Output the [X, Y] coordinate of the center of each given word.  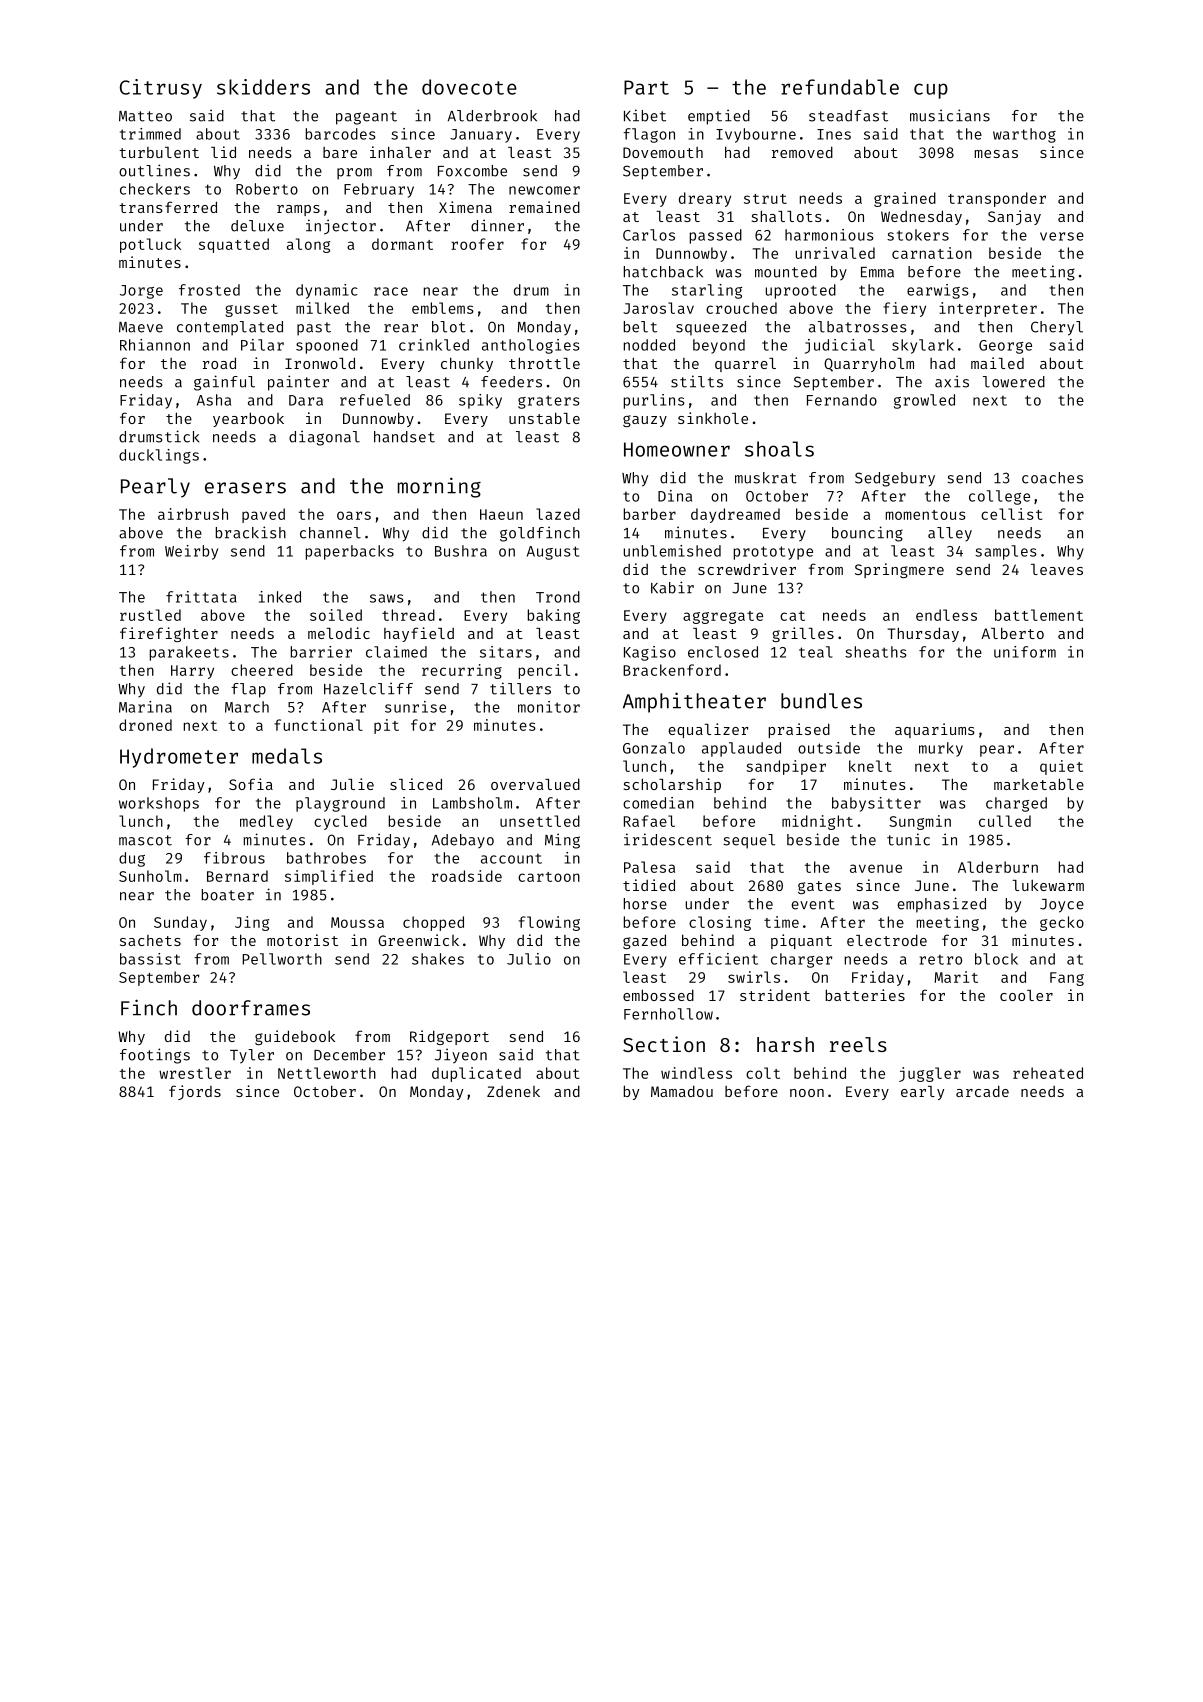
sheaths [876, 652]
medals [287, 756]
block [996, 959]
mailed [997, 363]
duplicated [476, 1074]
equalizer [708, 730]
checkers [155, 189]
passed [716, 236]
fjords [195, 1092]
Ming [562, 841]
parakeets [189, 653]
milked [322, 308]
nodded [649, 345]
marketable [1039, 784]
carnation [932, 253]
